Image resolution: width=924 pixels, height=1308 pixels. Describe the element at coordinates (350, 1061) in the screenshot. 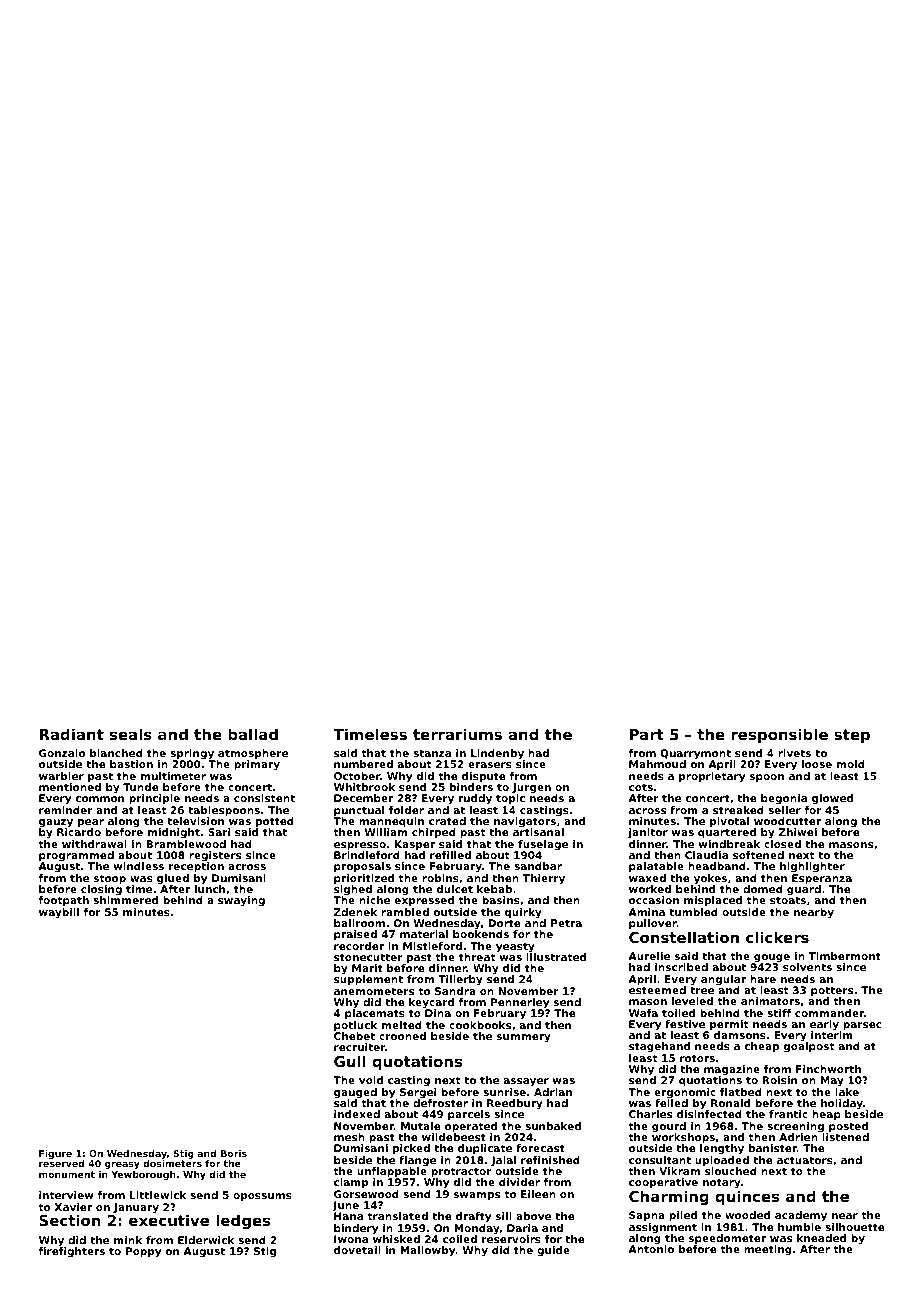

I see `Gull` at that location.
